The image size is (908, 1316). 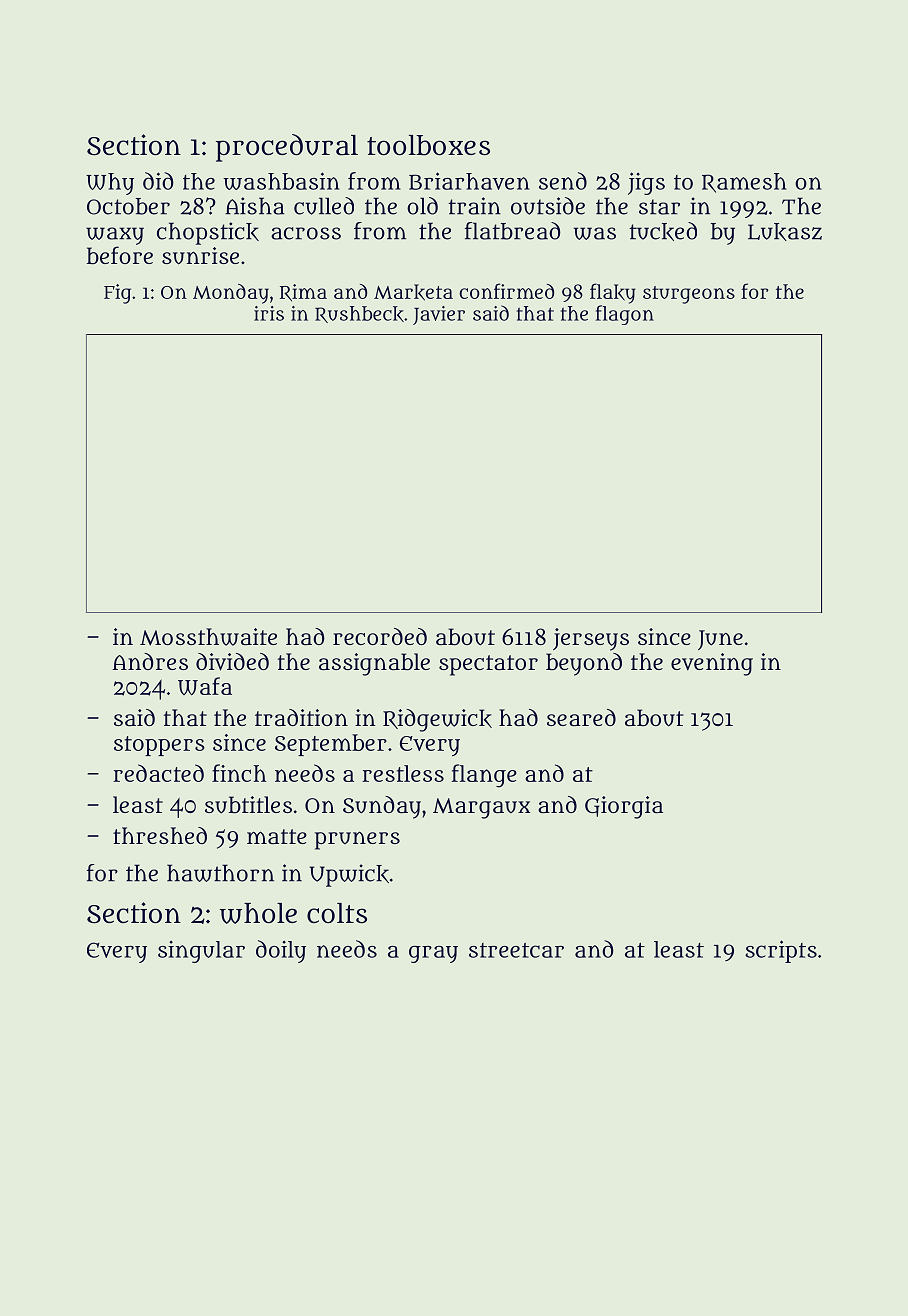 I want to click on redacted, so click(x=158, y=773).
